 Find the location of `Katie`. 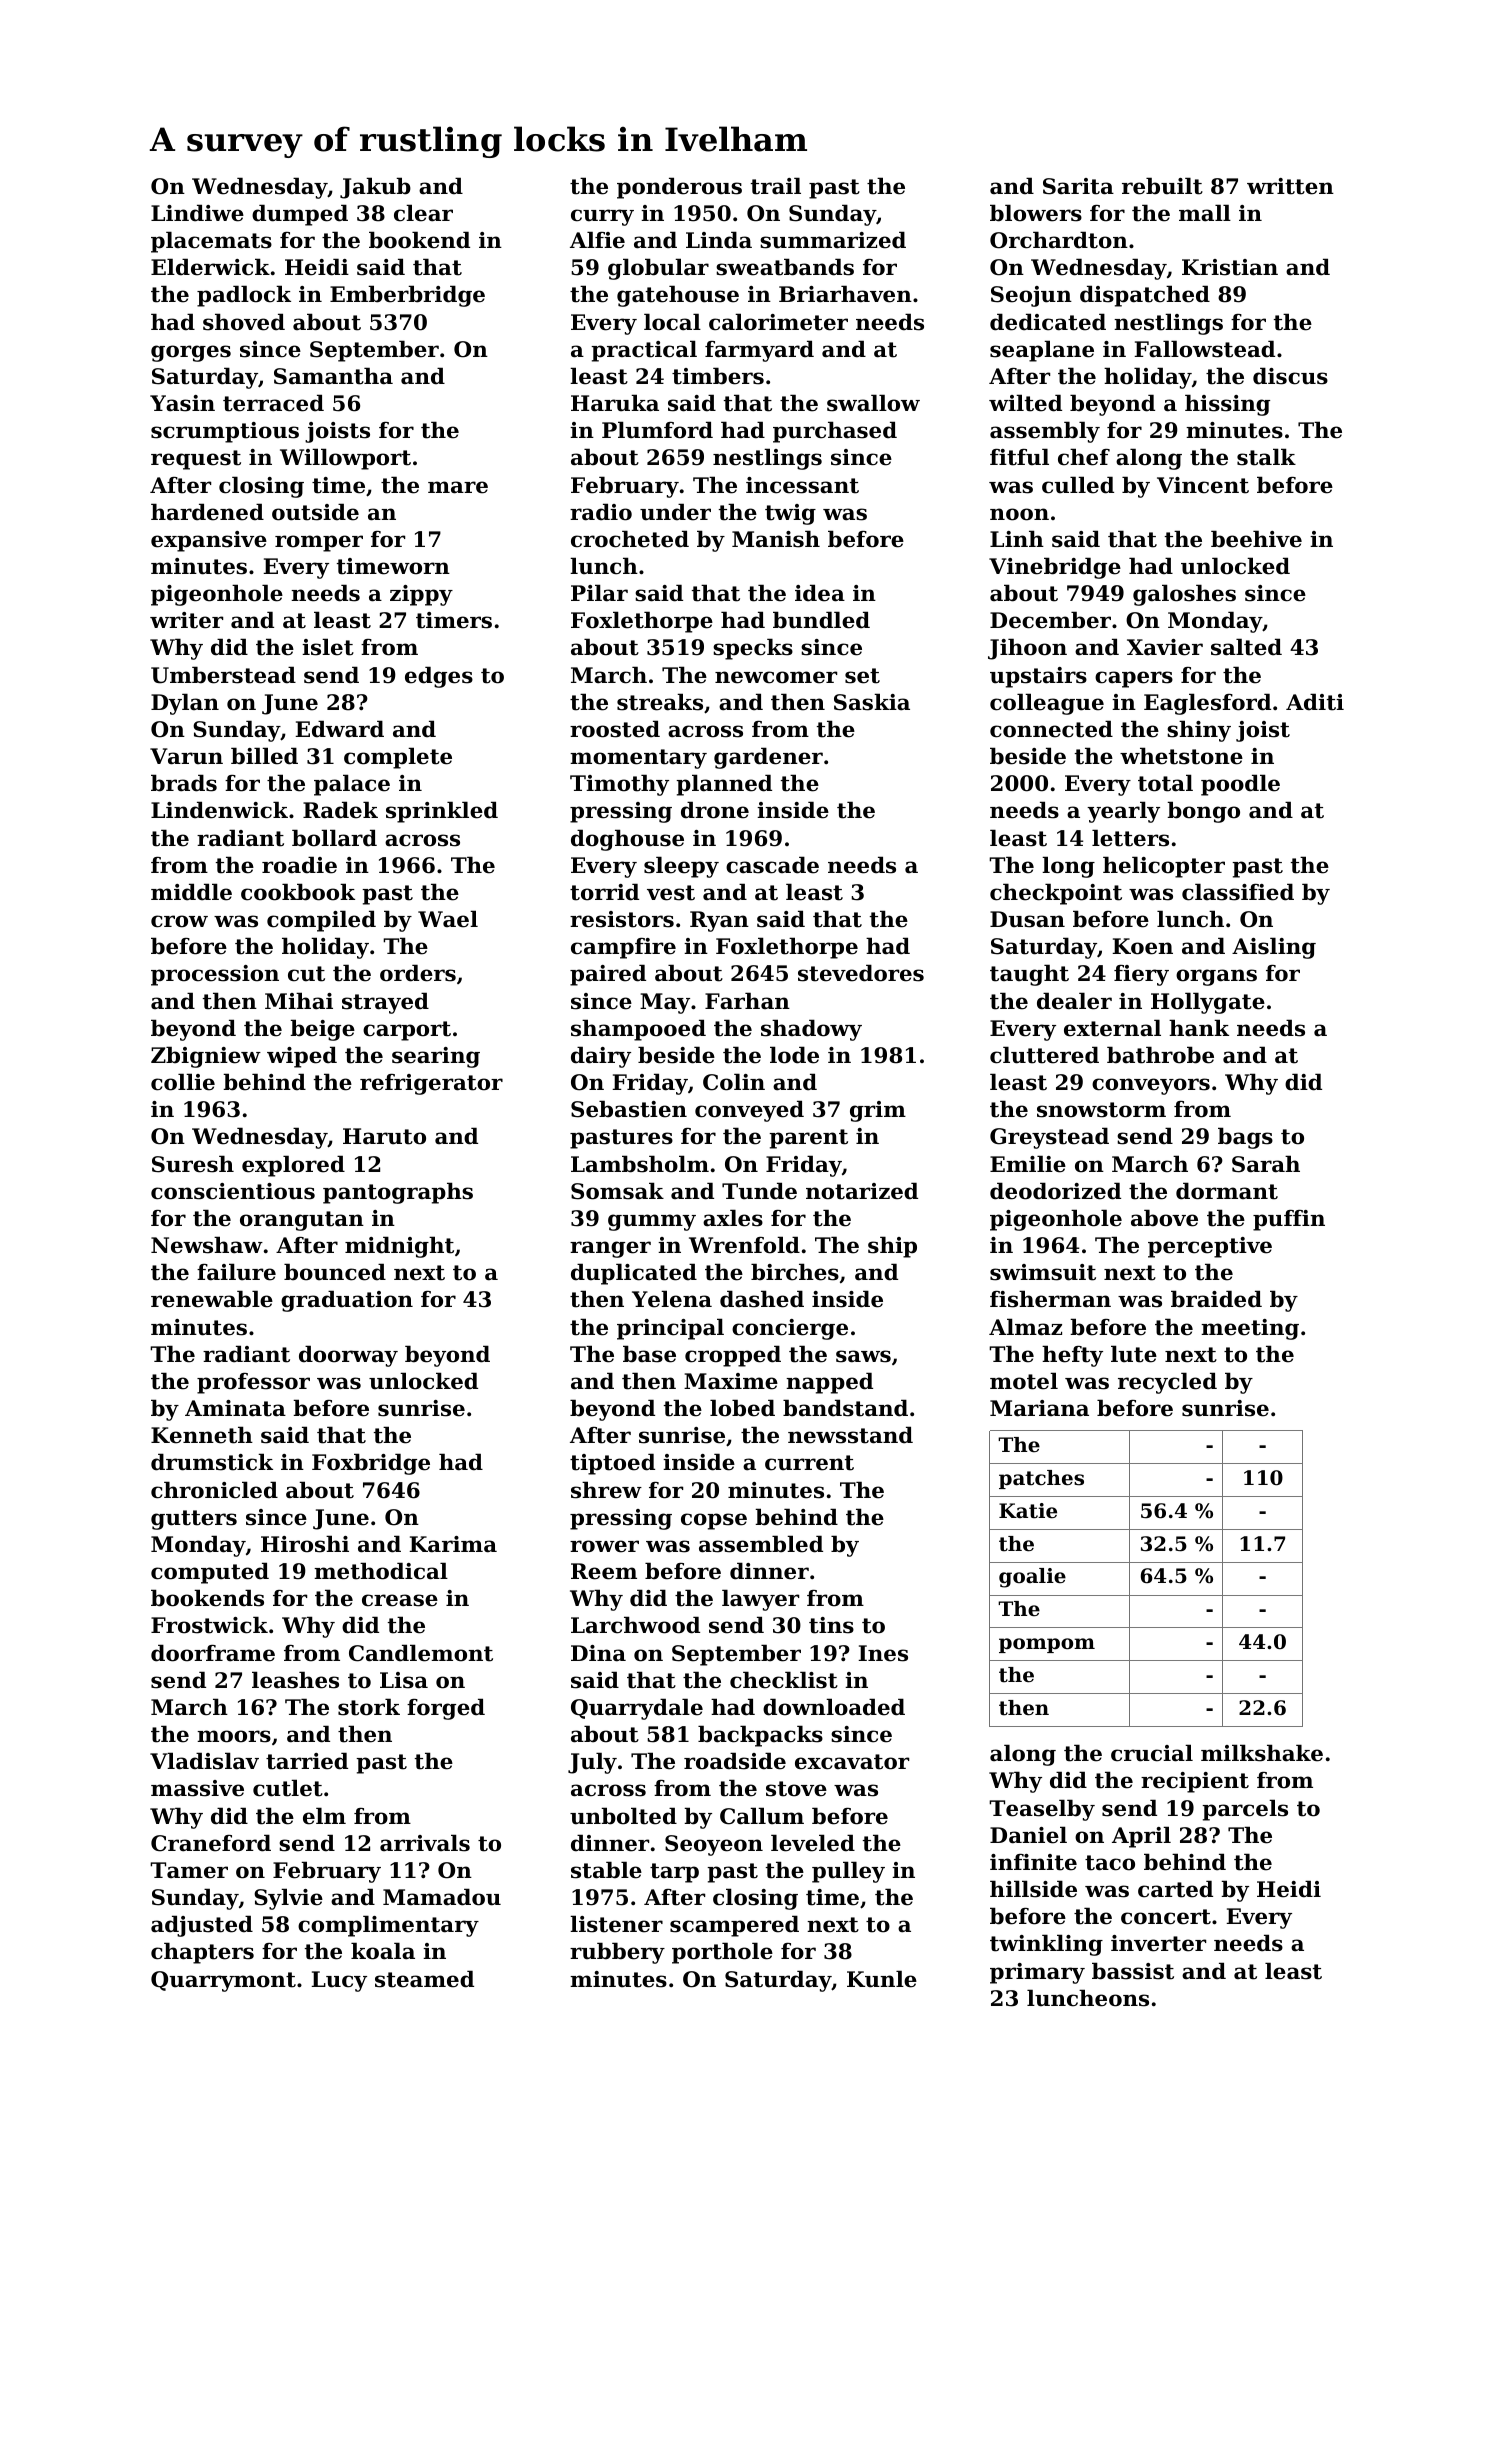

Katie is located at coordinates (1028, 1511).
